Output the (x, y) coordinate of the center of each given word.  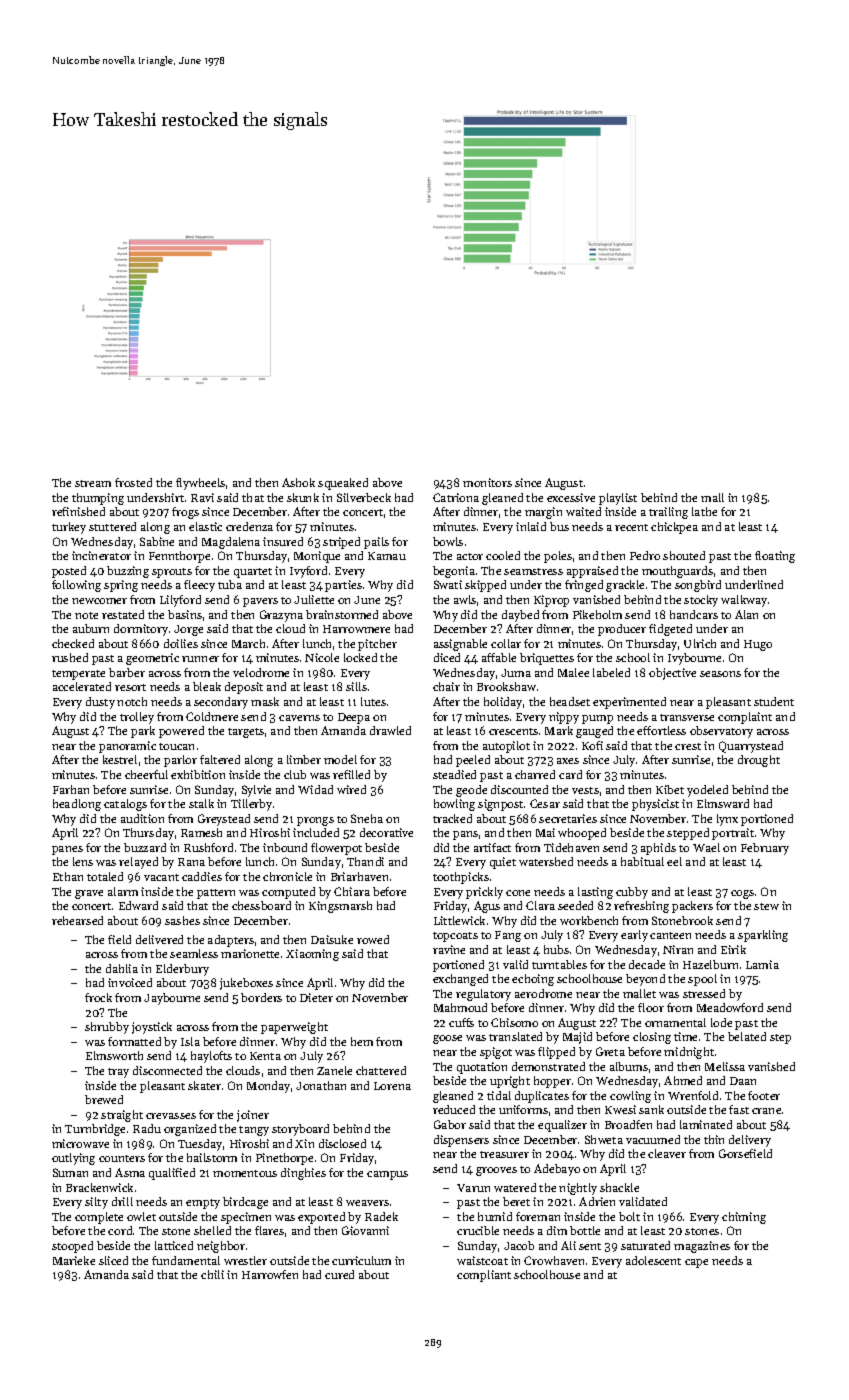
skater (204, 1085)
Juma (516, 673)
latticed (174, 1245)
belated (747, 1036)
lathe (704, 511)
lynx (727, 820)
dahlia (122, 968)
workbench (589, 920)
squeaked (343, 484)
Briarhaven (359, 876)
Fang (508, 936)
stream (93, 483)
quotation (482, 1068)
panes (67, 850)
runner (200, 659)
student (774, 701)
